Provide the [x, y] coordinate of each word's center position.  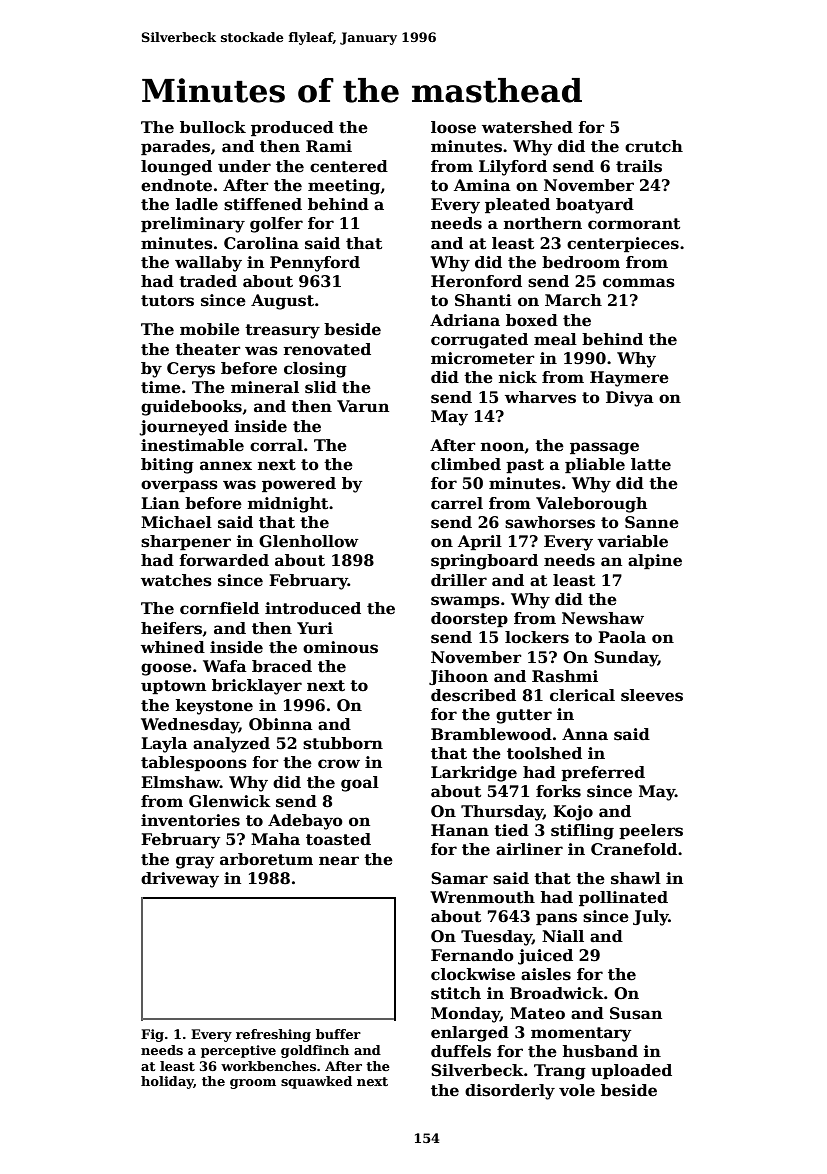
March [573, 300]
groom [253, 1084]
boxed [532, 320]
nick [518, 377]
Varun [363, 406]
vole [577, 1090]
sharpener [186, 542]
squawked [316, 1082]
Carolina [261, 243]
